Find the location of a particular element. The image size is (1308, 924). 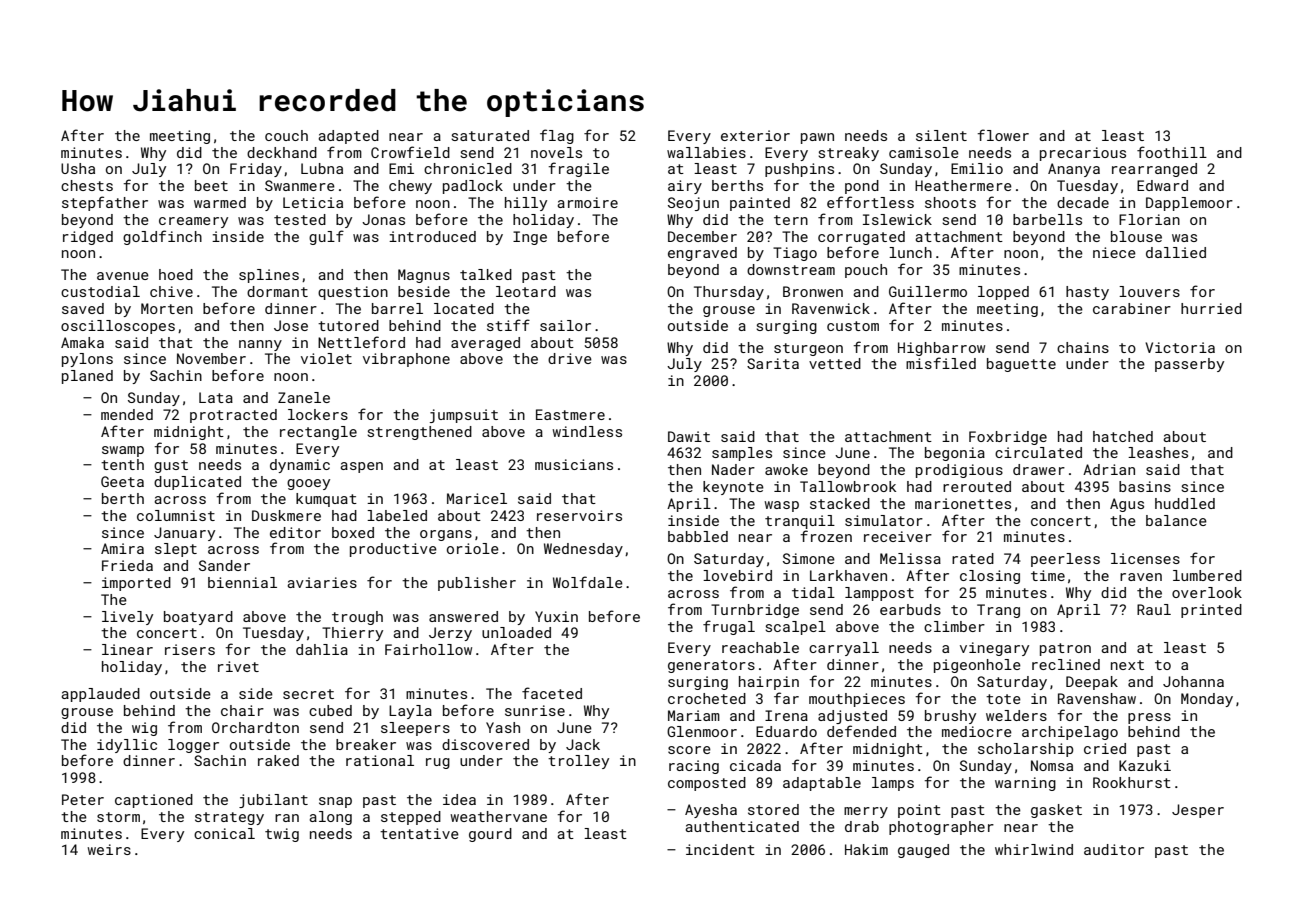

babbled is located at coordinates (698, 536).
